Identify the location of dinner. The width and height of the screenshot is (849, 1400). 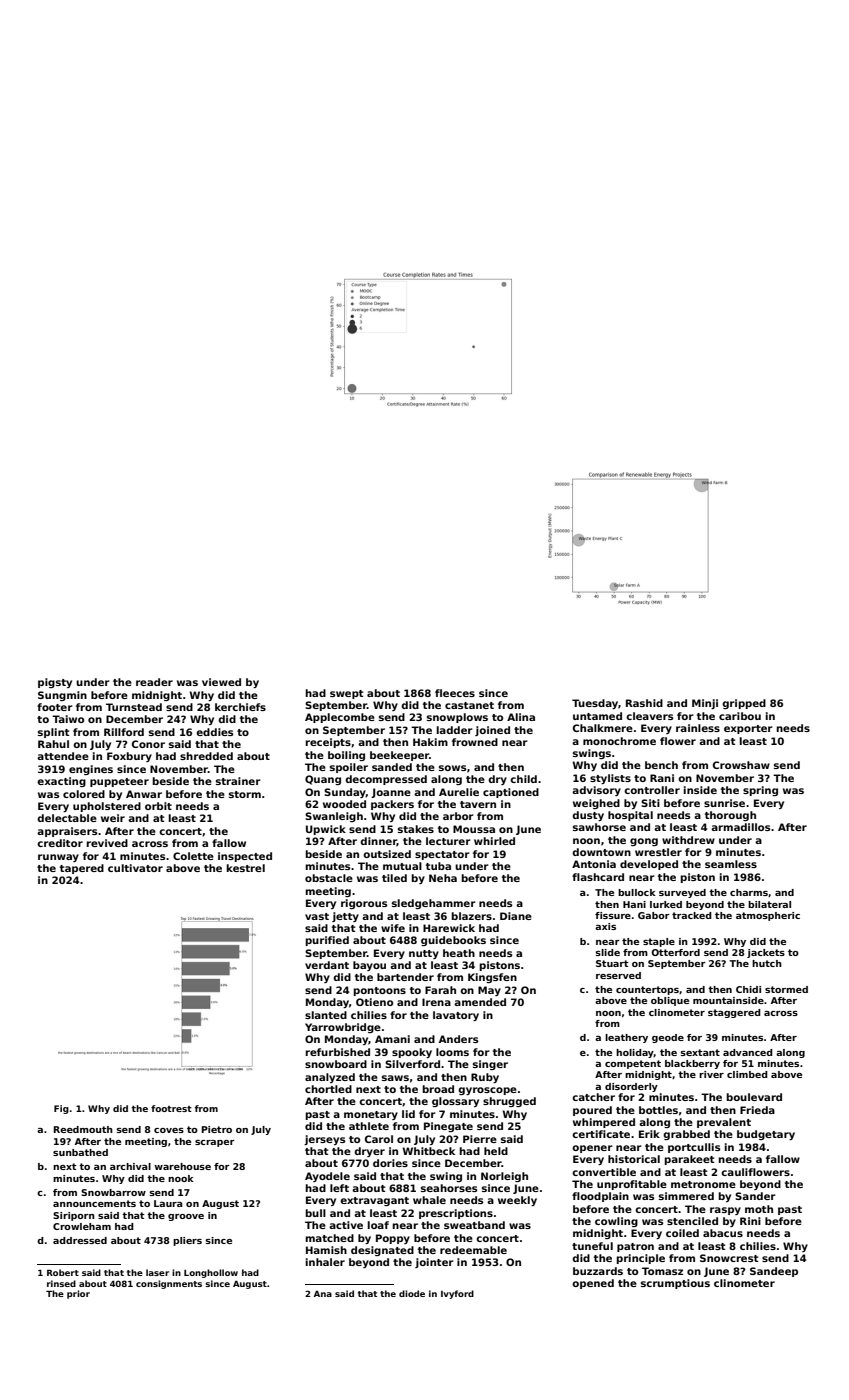
(378, 842).
